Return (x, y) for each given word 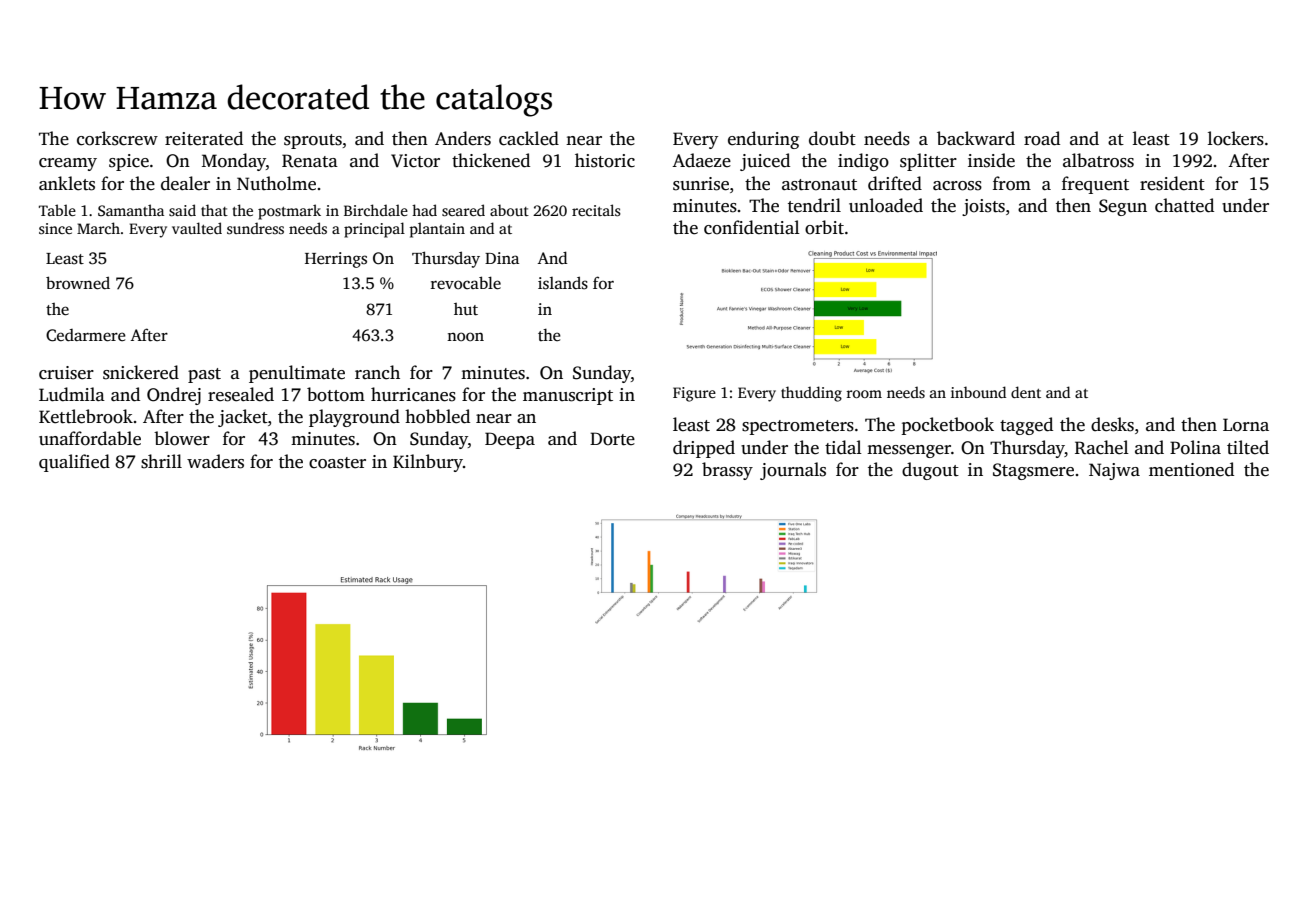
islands (563, 283)
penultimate (297, 374)
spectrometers (798, 427)
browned (78, 283)
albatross (1098, 160)
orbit (824, 227)
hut (466, 309)
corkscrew (117, 138)
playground (354, 418)
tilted (1248, 447)
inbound (978, 392)
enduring (763, 140)
